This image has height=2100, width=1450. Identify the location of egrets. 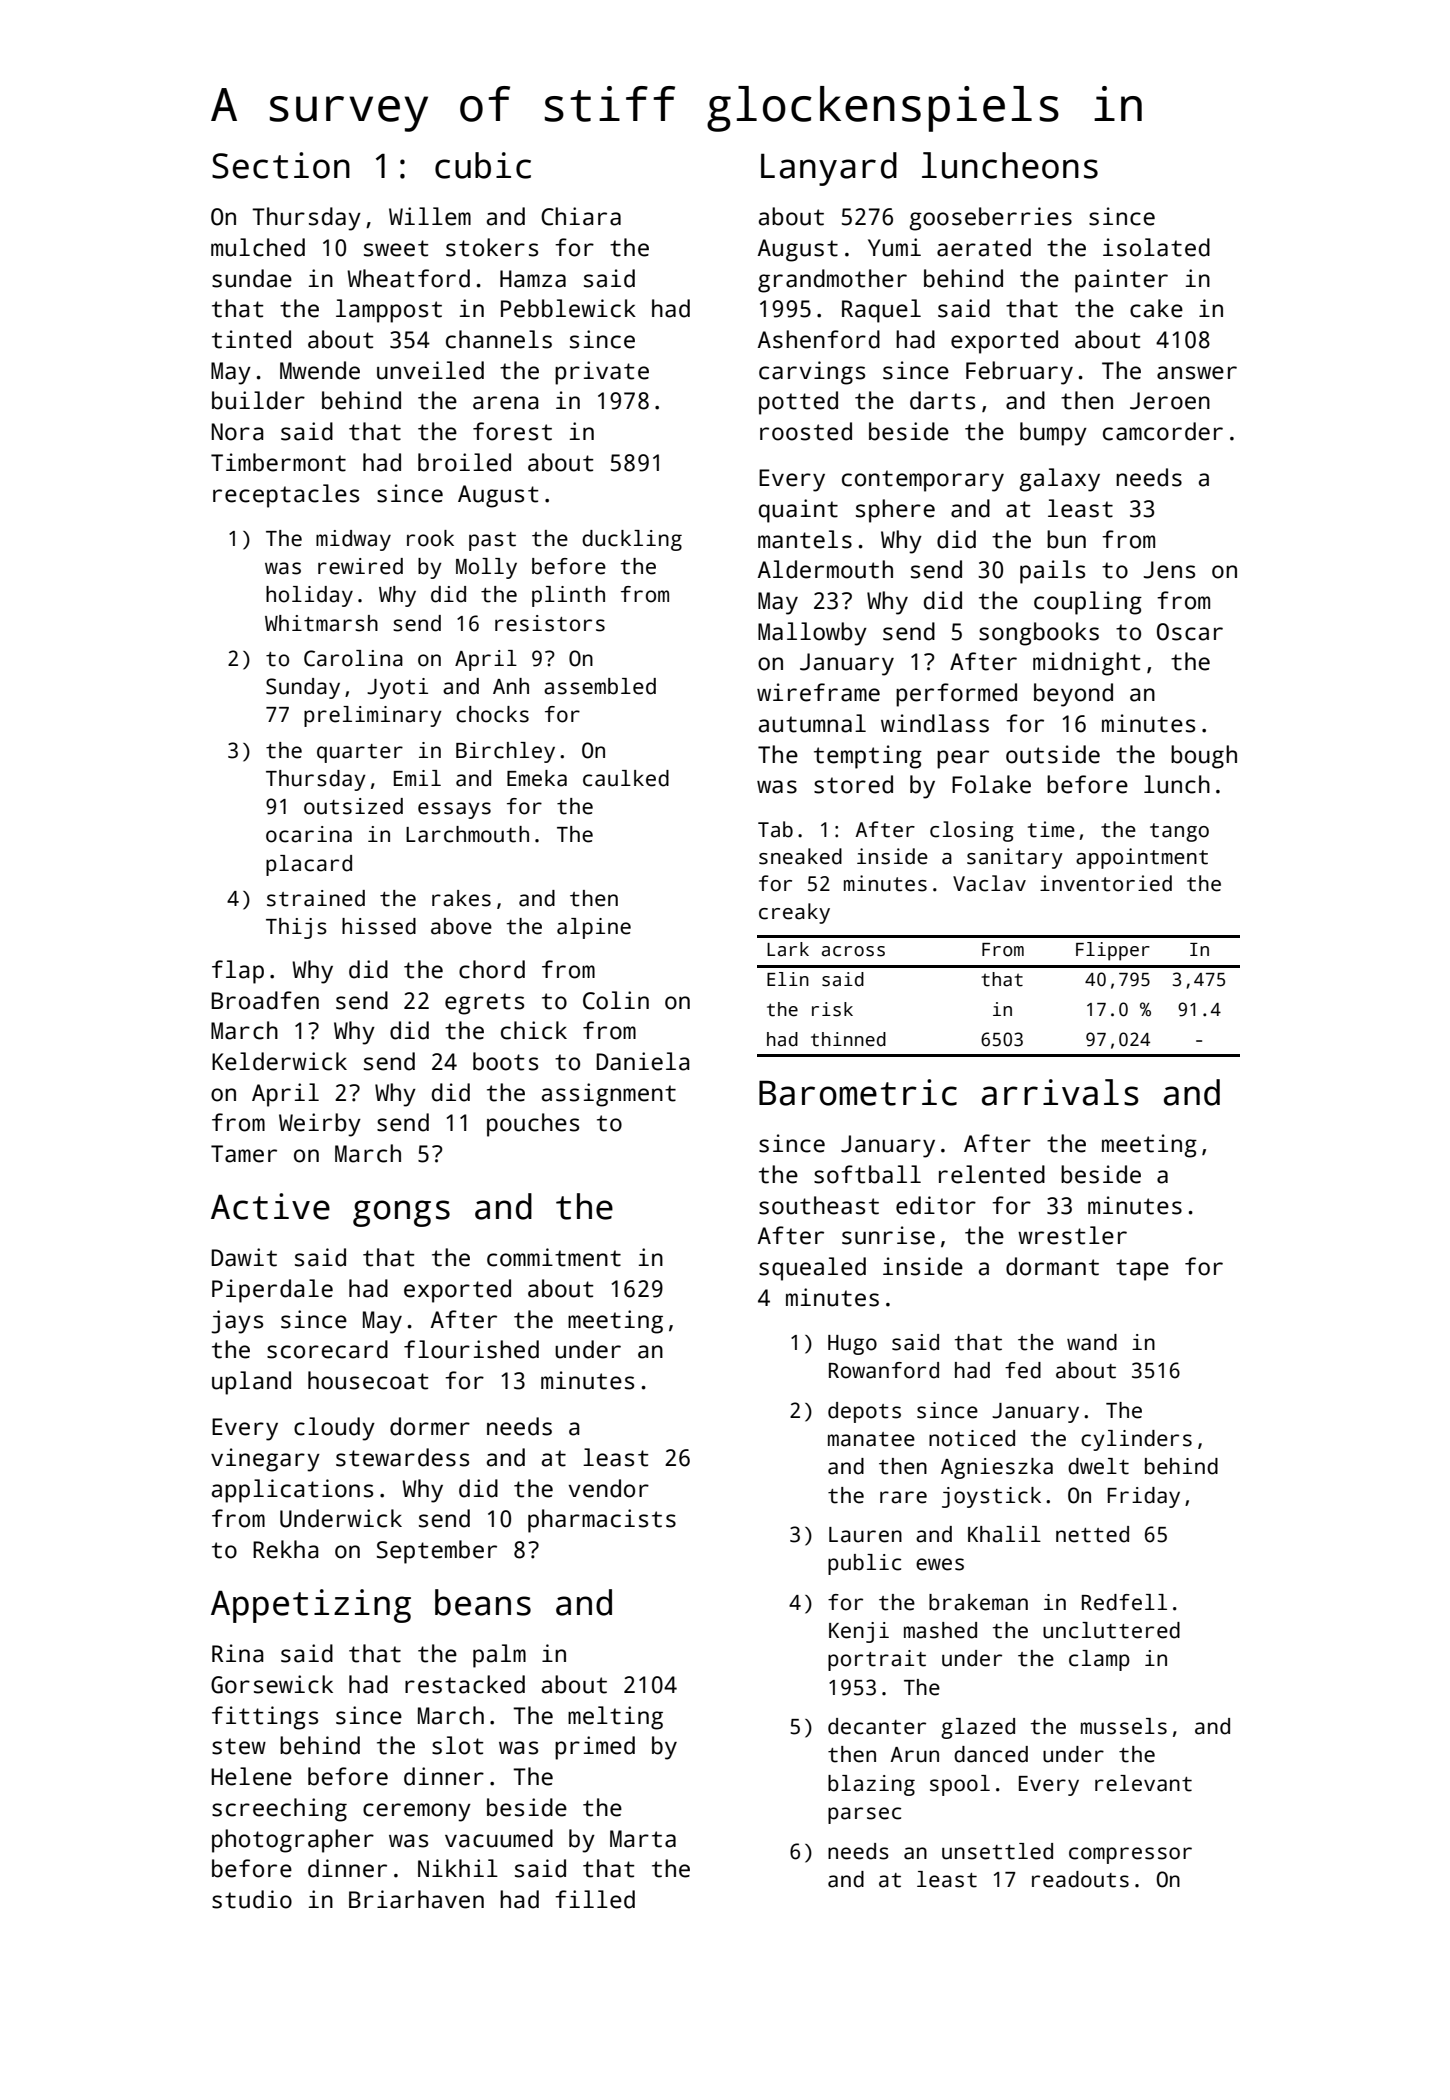
(484, 1004).
